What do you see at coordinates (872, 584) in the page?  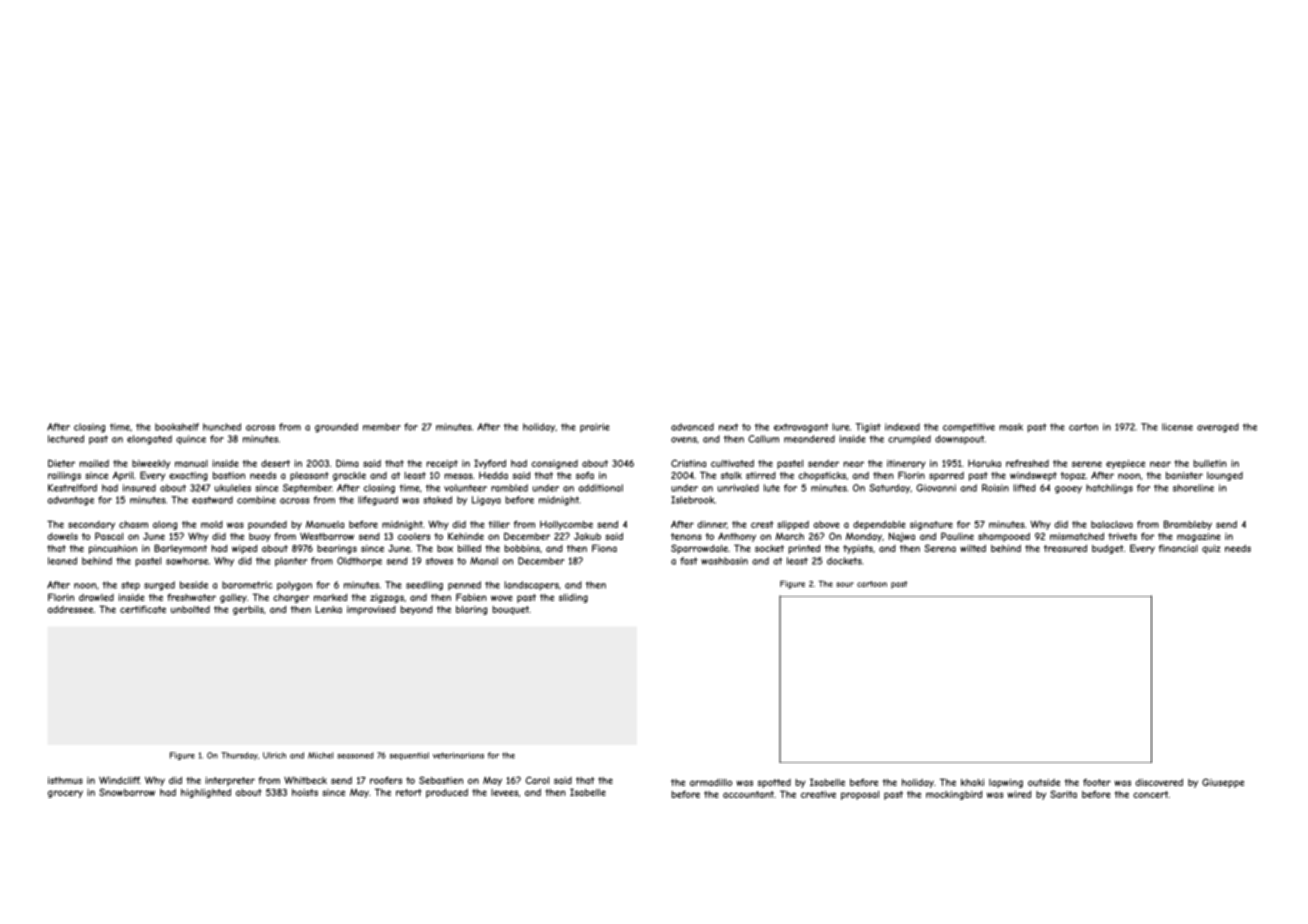 I see `cartoon` at bounding box center [872, 584].
